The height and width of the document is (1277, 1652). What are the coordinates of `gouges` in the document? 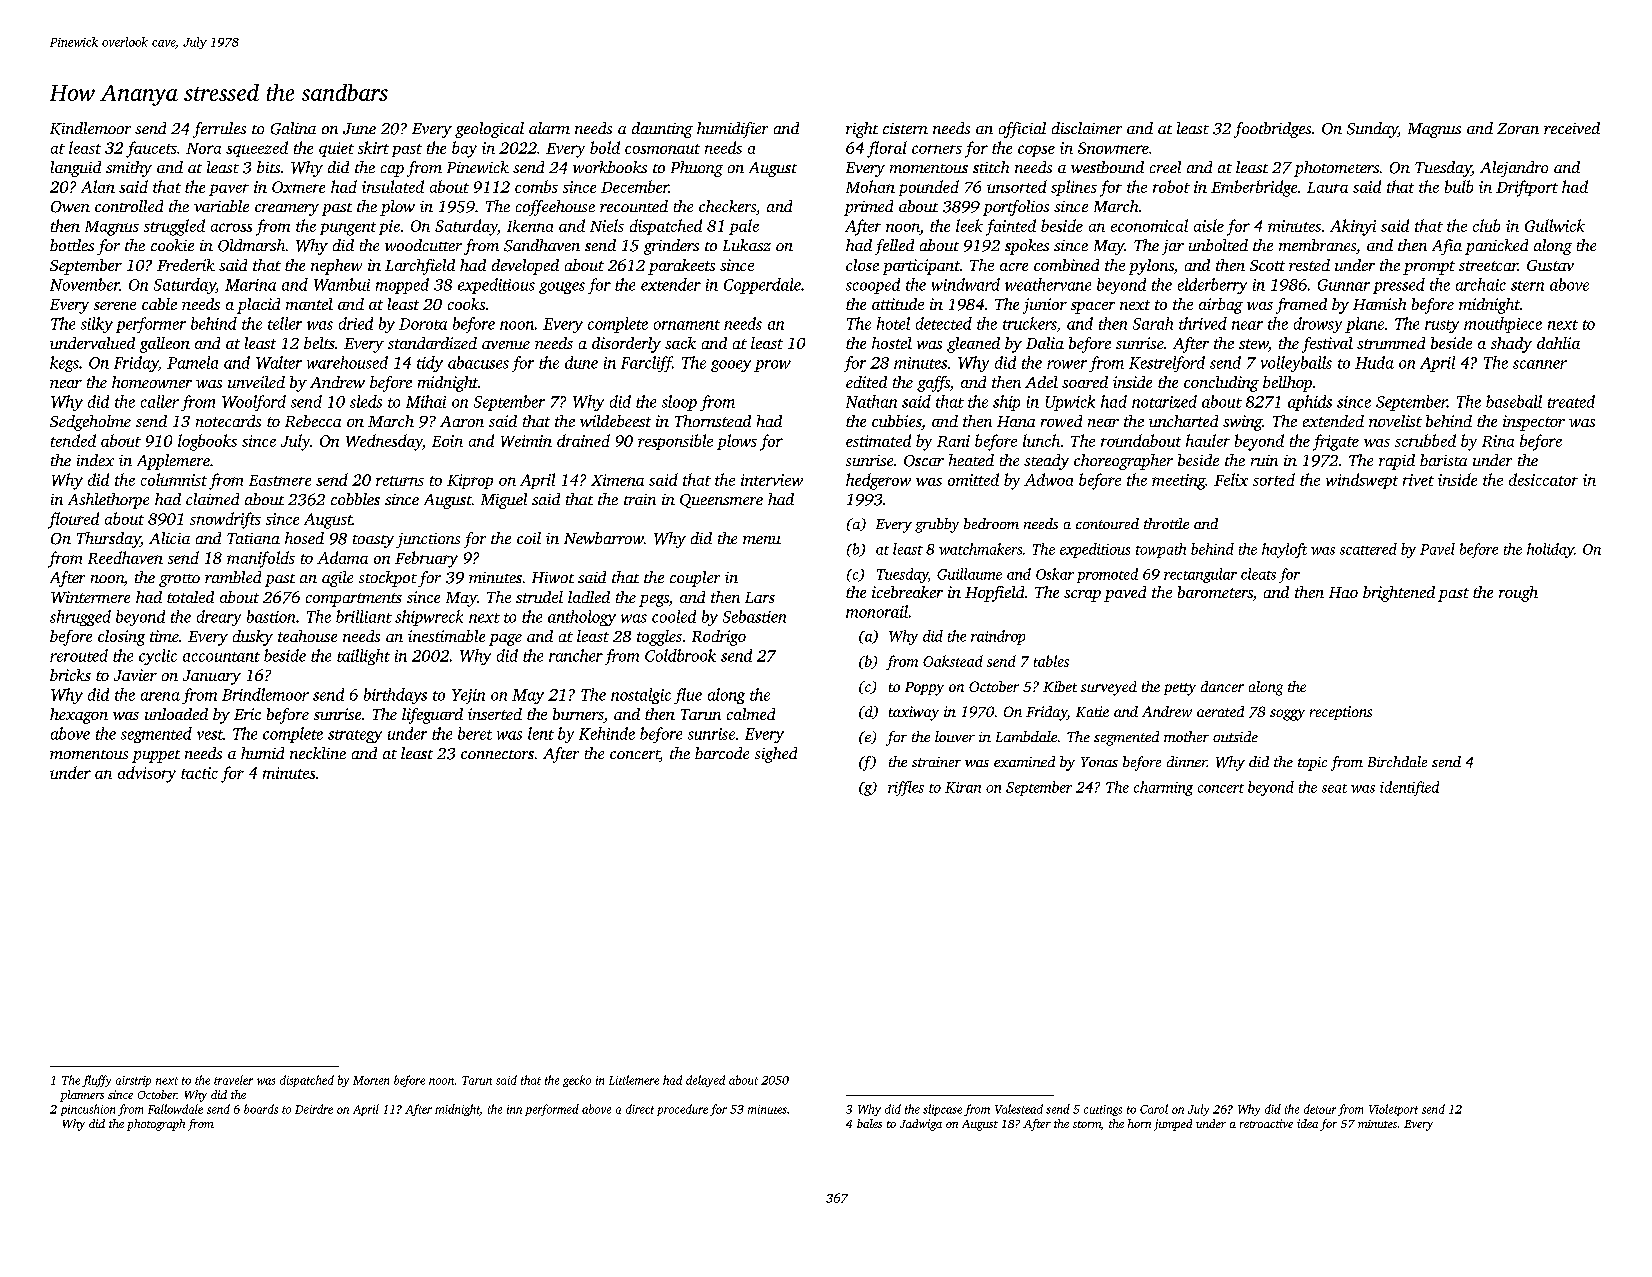 It's located at (562, 288).
